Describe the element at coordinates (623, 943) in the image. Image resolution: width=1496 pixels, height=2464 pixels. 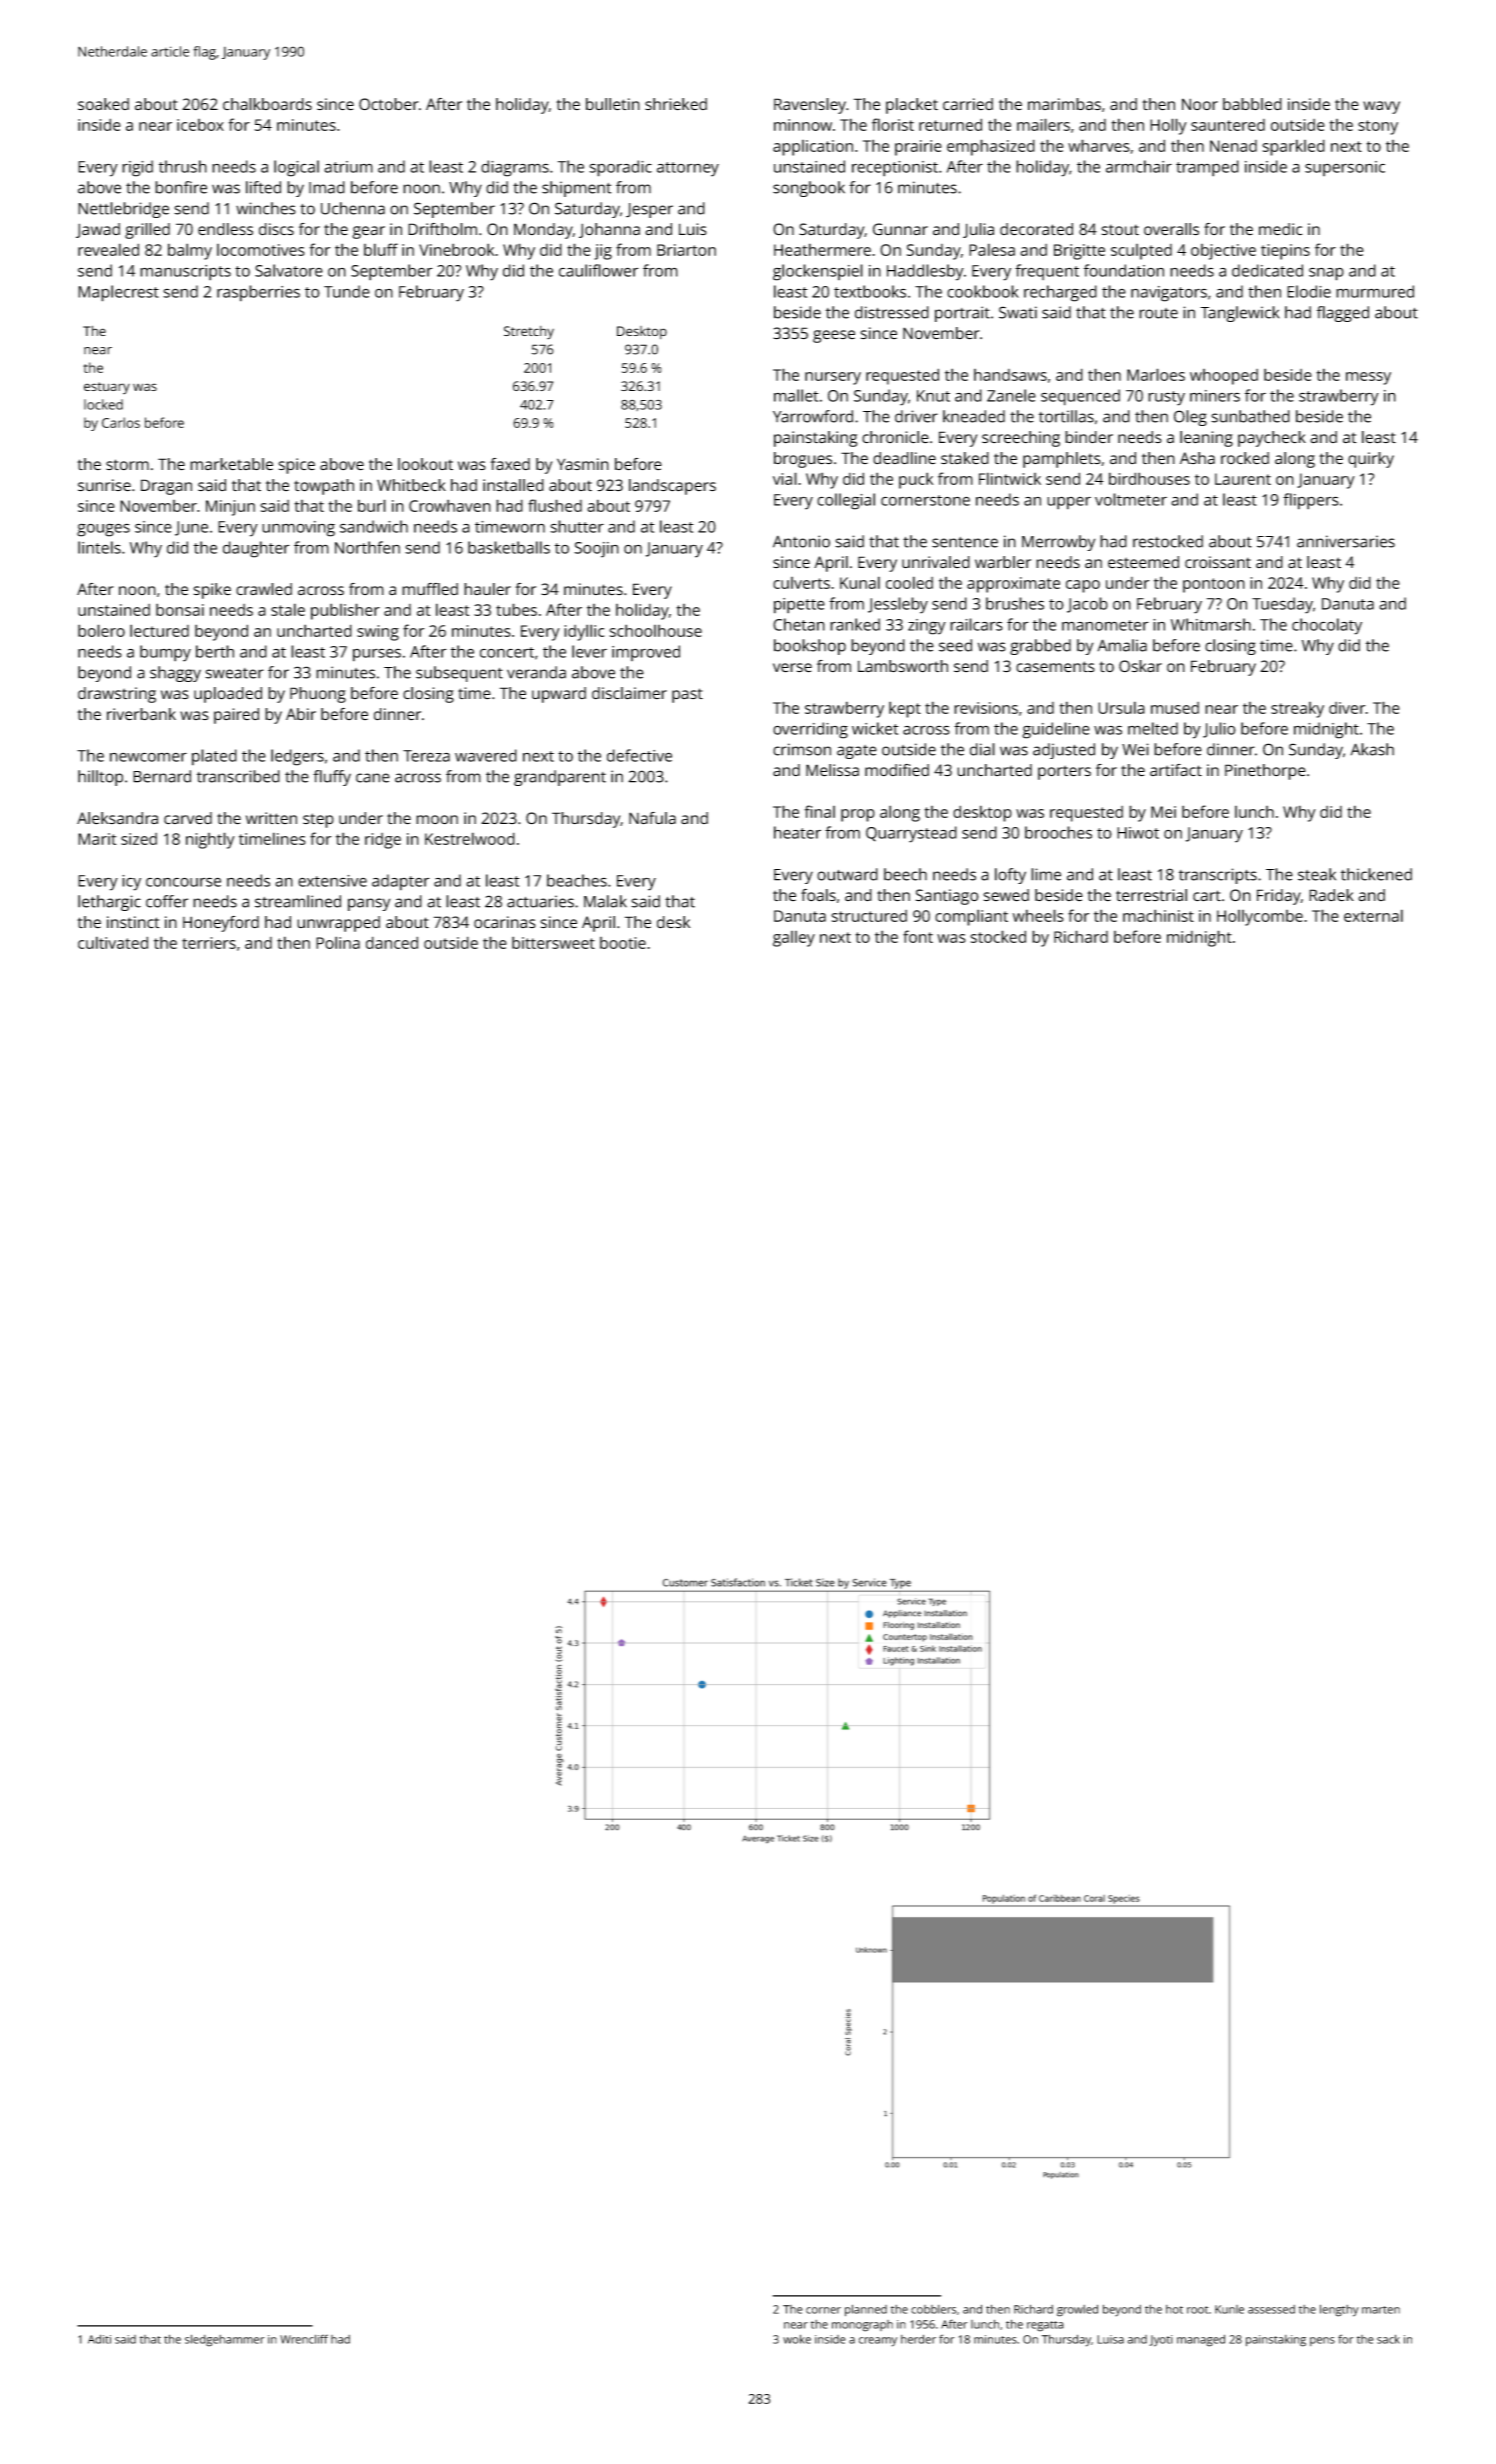
I see `bootie` at that location.
